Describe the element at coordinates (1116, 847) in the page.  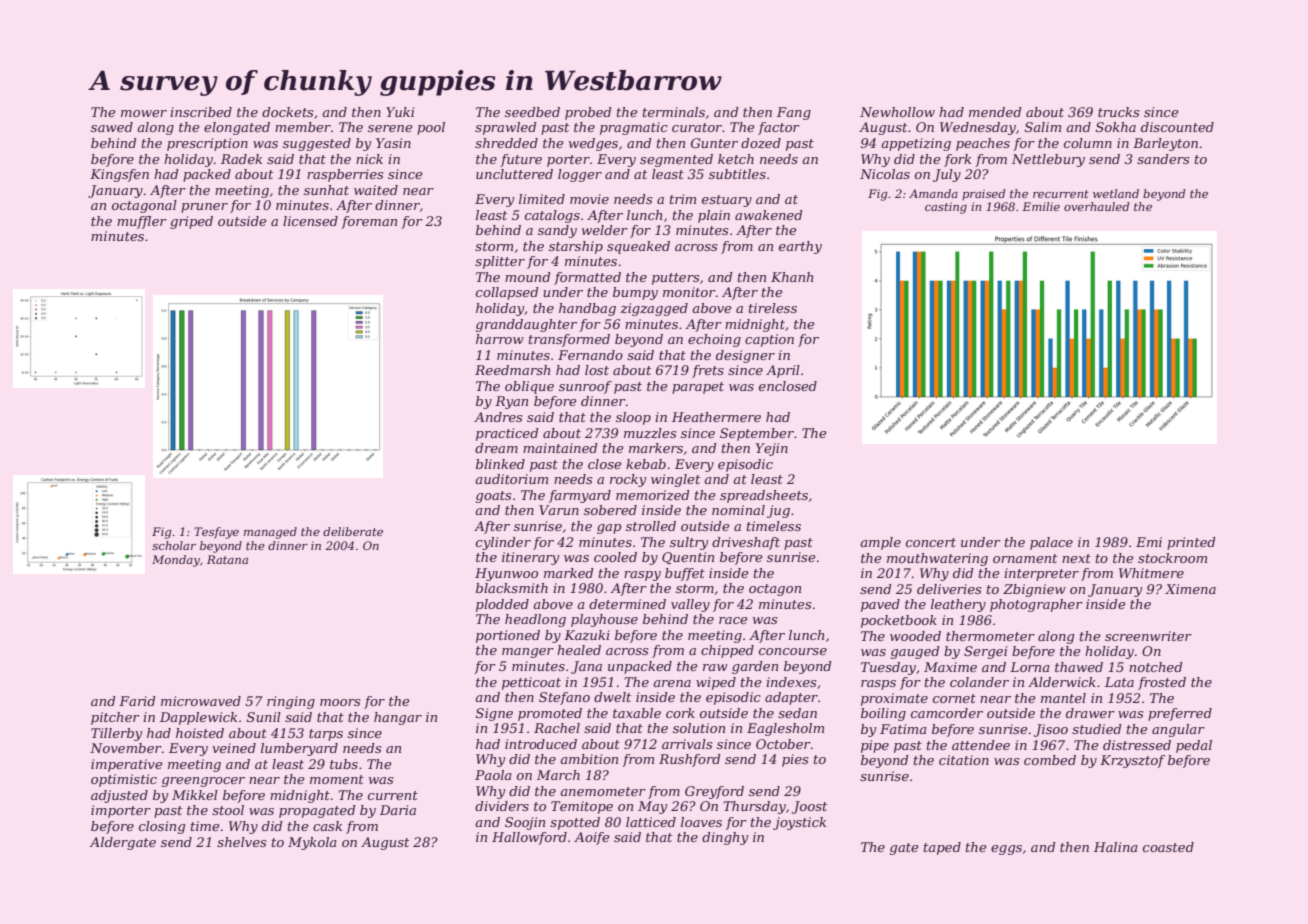
I see `Halina` at that location.
